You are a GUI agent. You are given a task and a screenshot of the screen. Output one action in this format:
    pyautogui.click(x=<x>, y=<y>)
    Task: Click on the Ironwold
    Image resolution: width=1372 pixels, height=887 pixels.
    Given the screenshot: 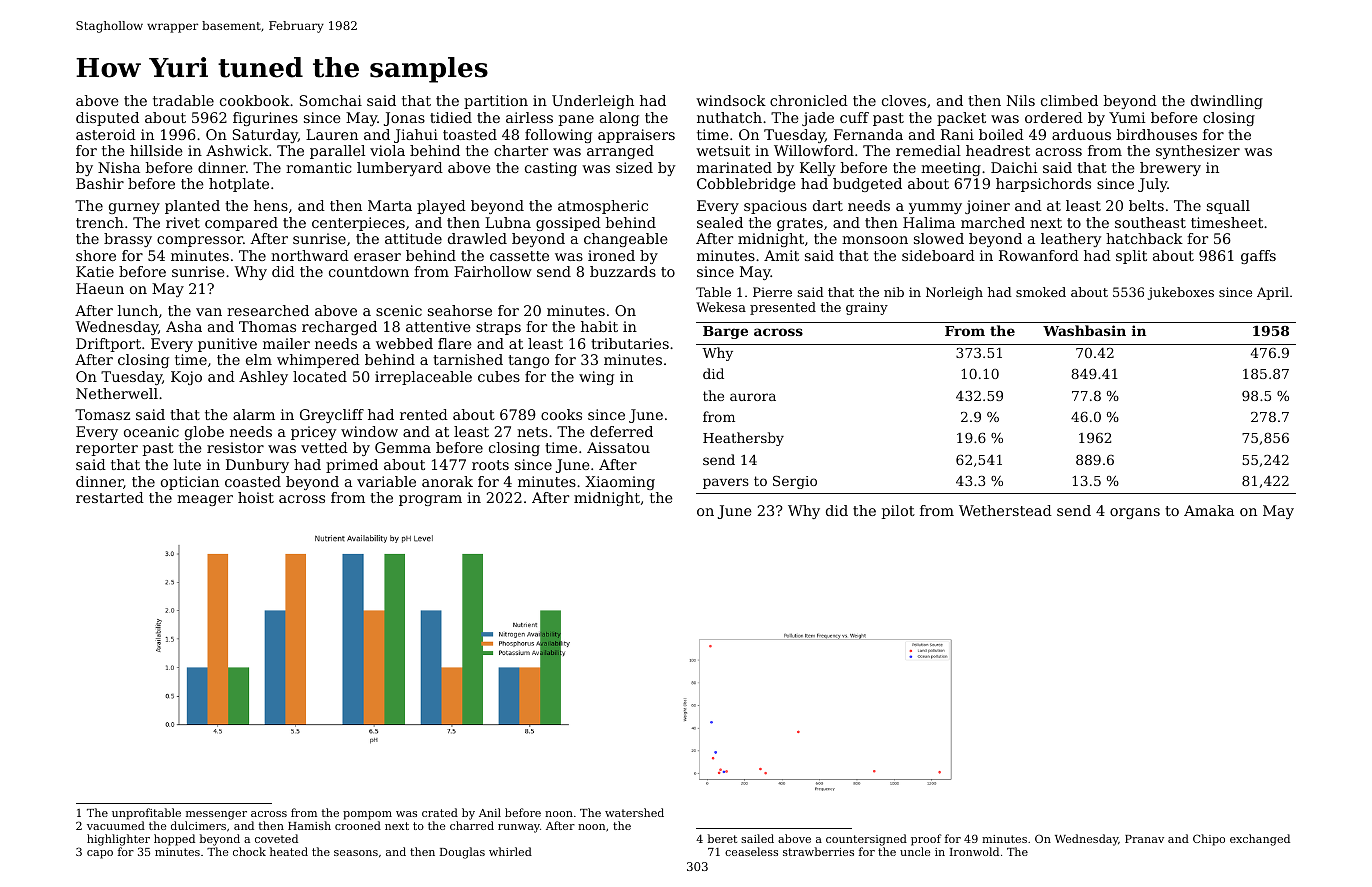 What is the action you would take?
    pyautogui.click(x=974, y=851)
